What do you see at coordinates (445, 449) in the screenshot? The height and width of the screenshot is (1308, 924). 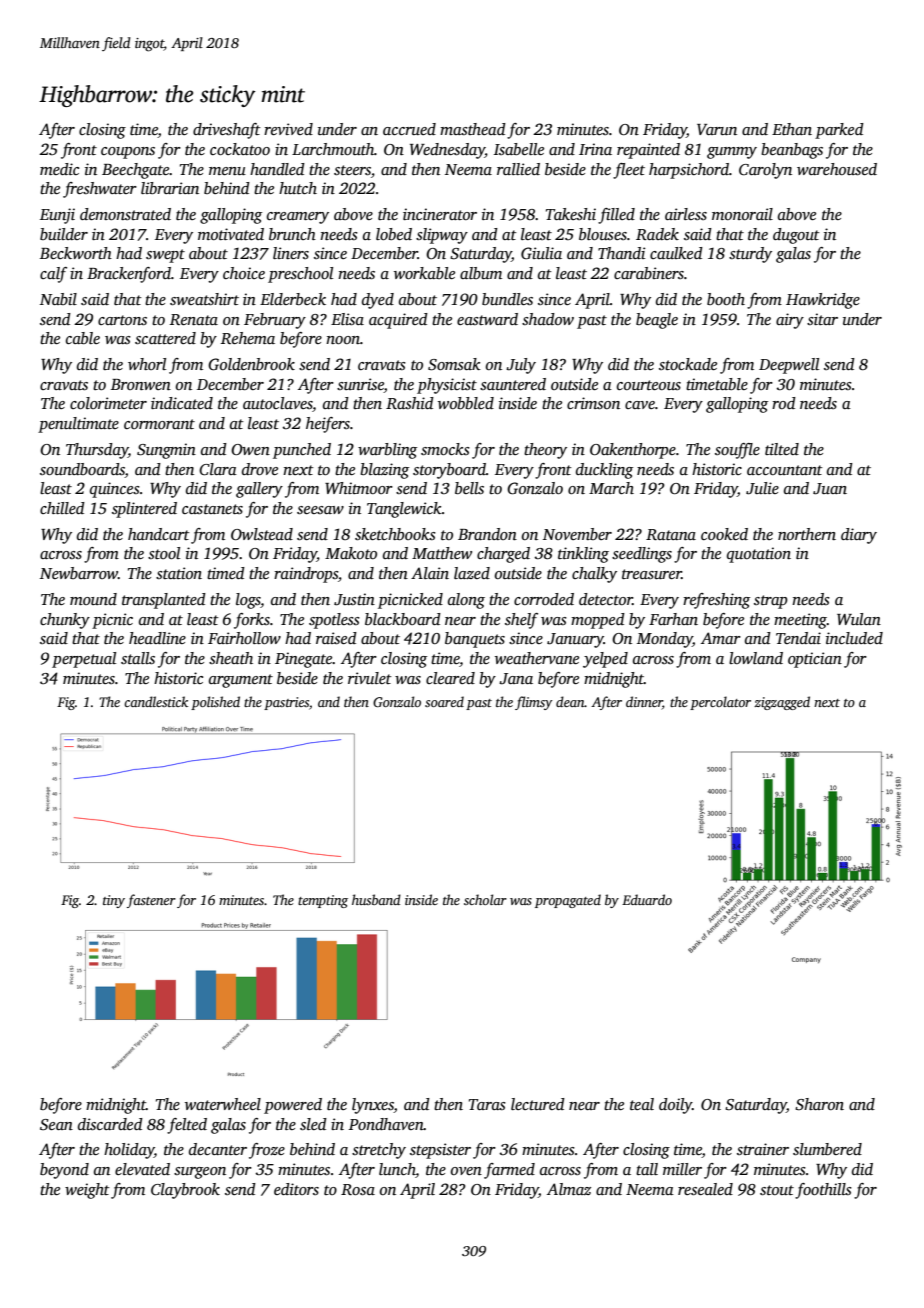 I see `smocks` at bounding box center [445, 449].
